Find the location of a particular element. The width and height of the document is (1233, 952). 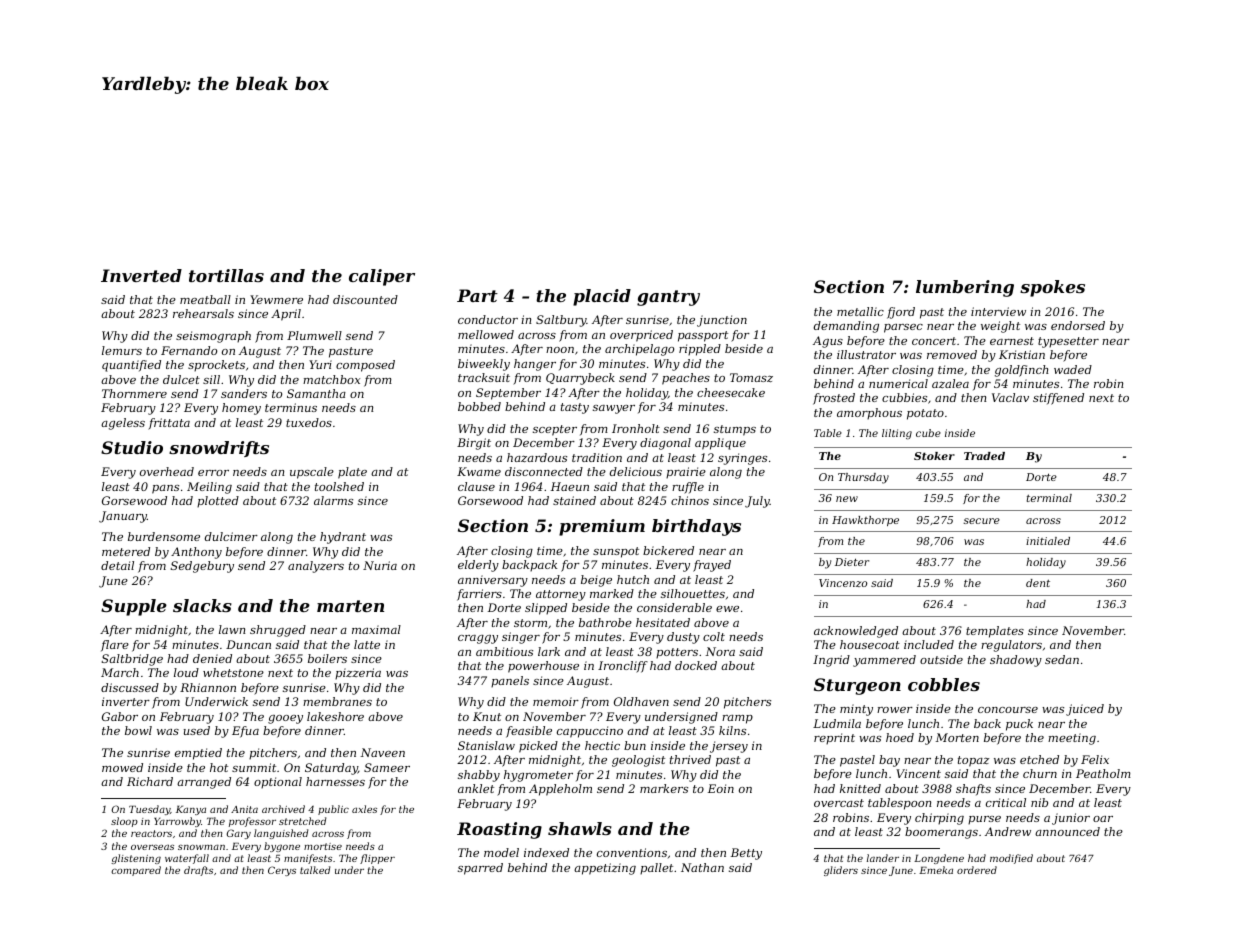

endorsed is located at coordinates (1078, 325).
